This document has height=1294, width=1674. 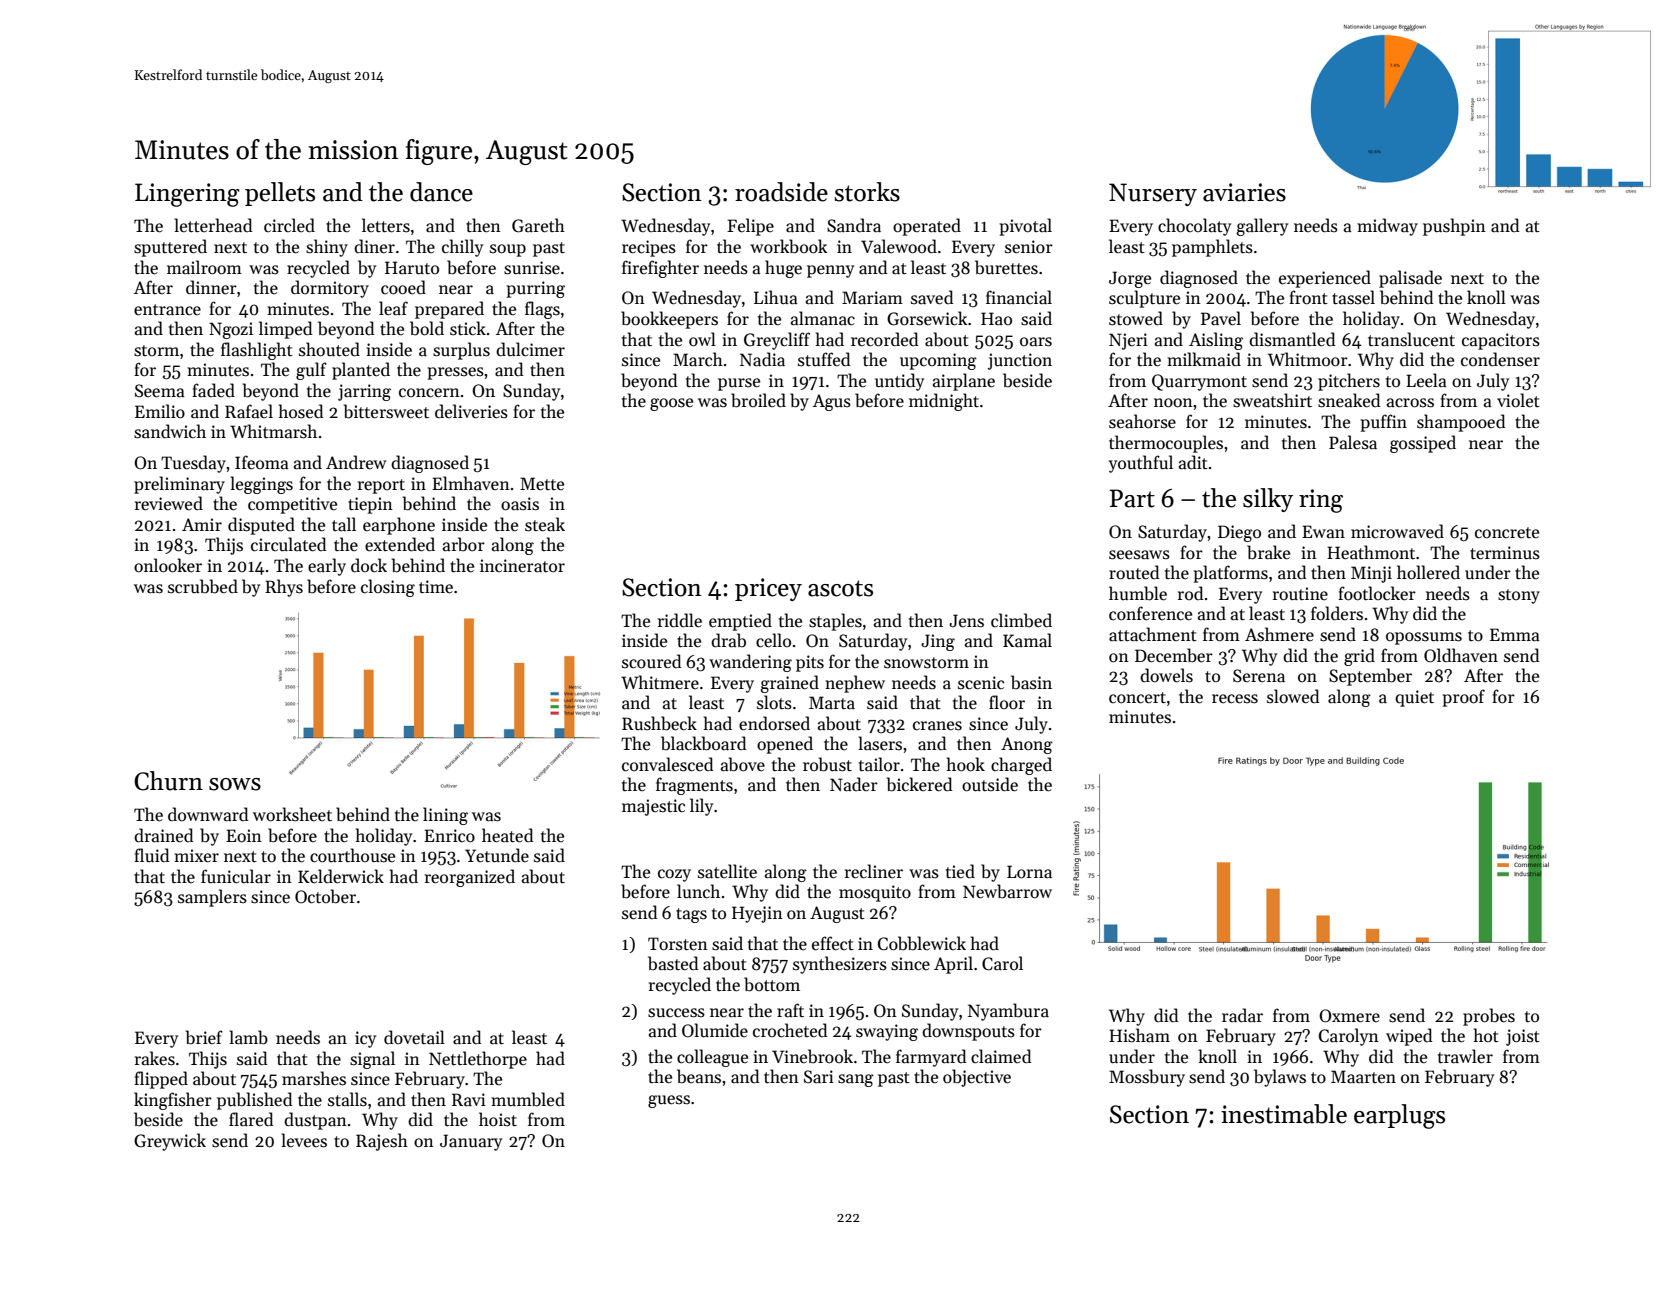 What do you see at coordinates (304, 1140) in the document?
I see `levees` at bounding box center [304, 1140].
